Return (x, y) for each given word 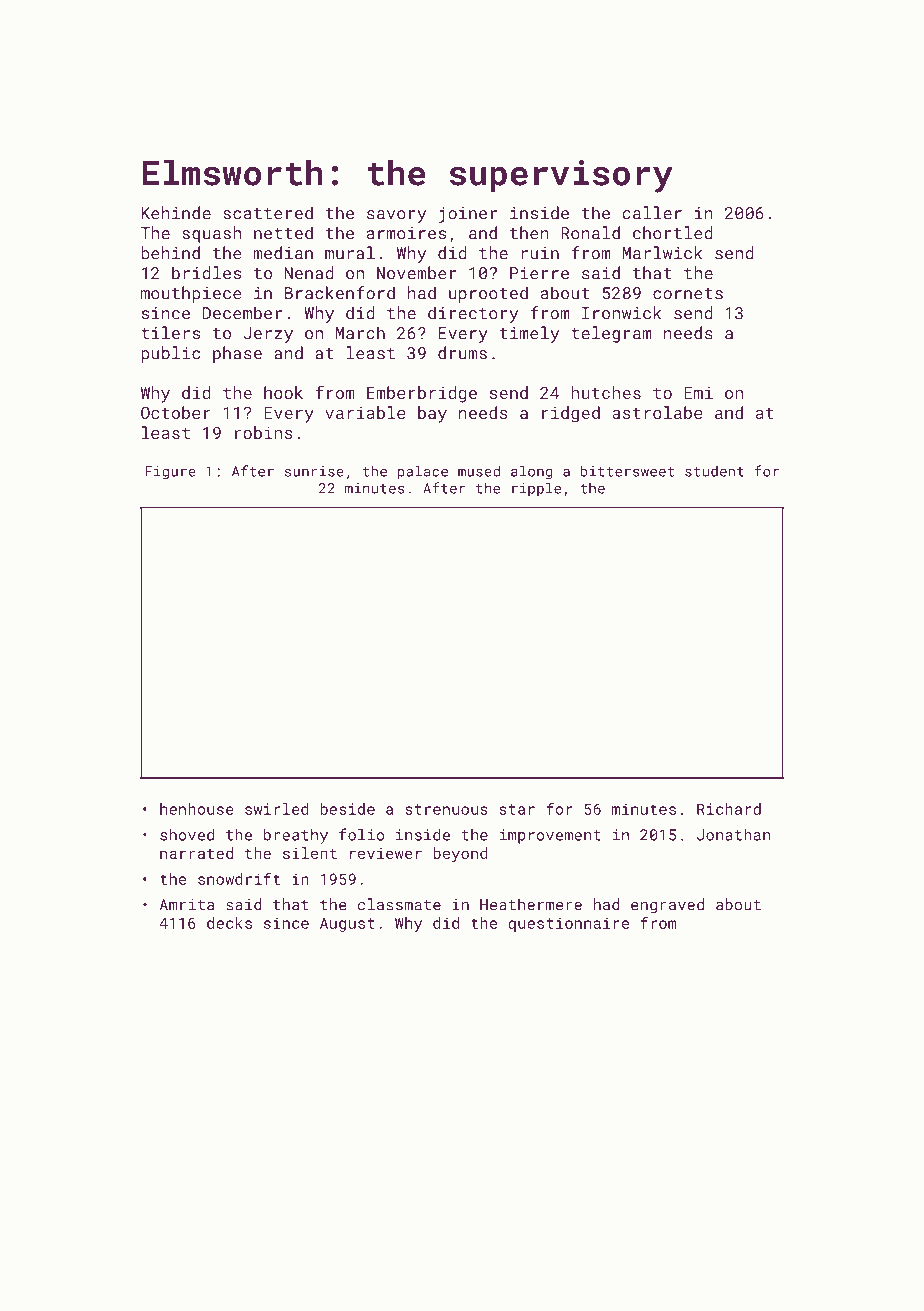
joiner (468, 215)
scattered (268, 213)
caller (652, 213)
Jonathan (733, 834)
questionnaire (568, 924)
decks (229, 923)
